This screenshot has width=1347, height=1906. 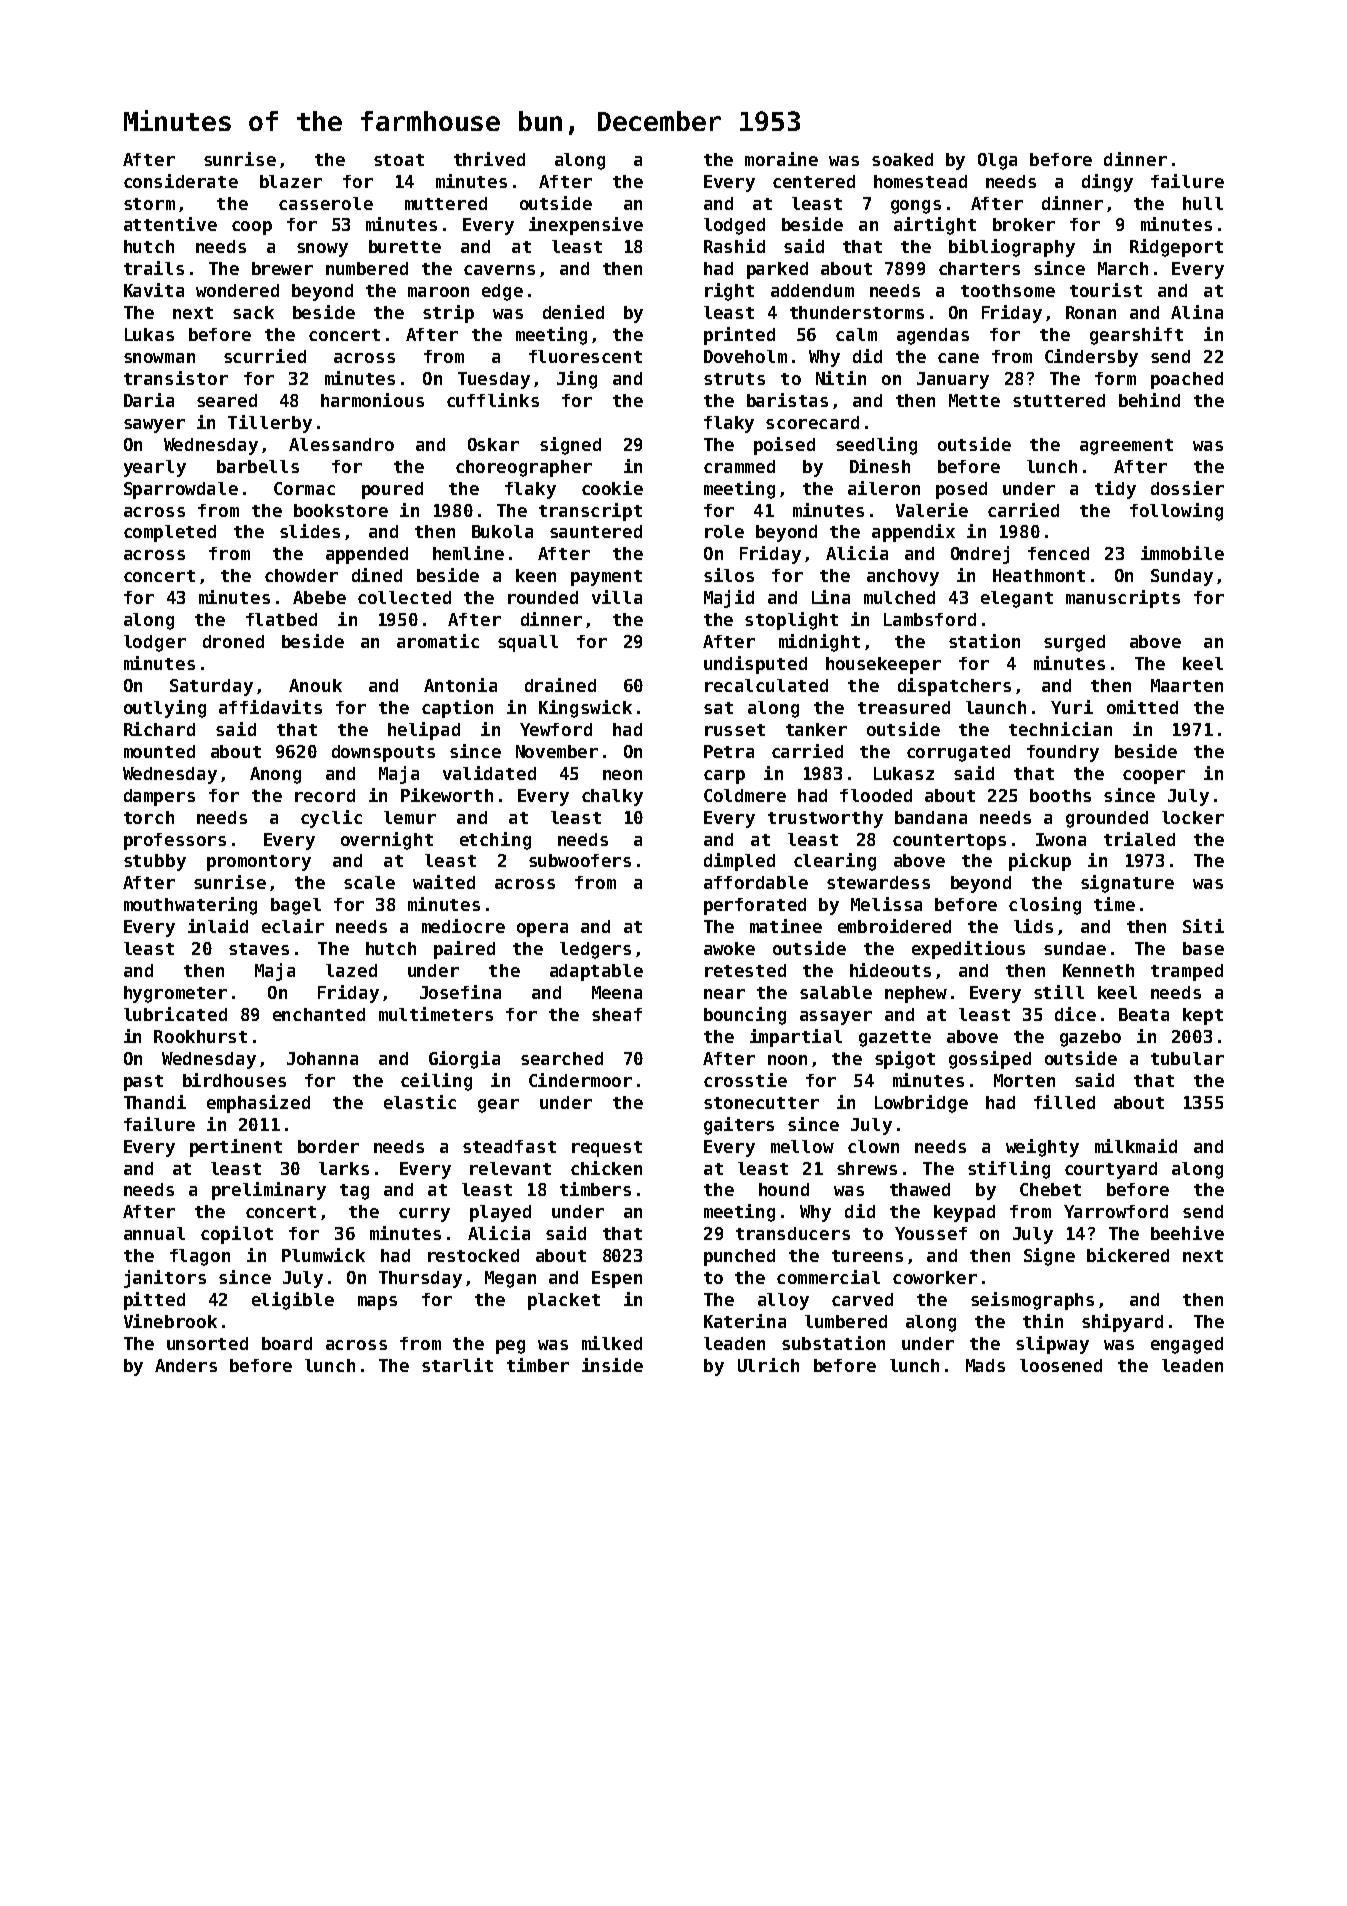 What do you see at coordinates (460, 992) in the screenshot?
I see `Josefina` at bounding box center [460, 992].
